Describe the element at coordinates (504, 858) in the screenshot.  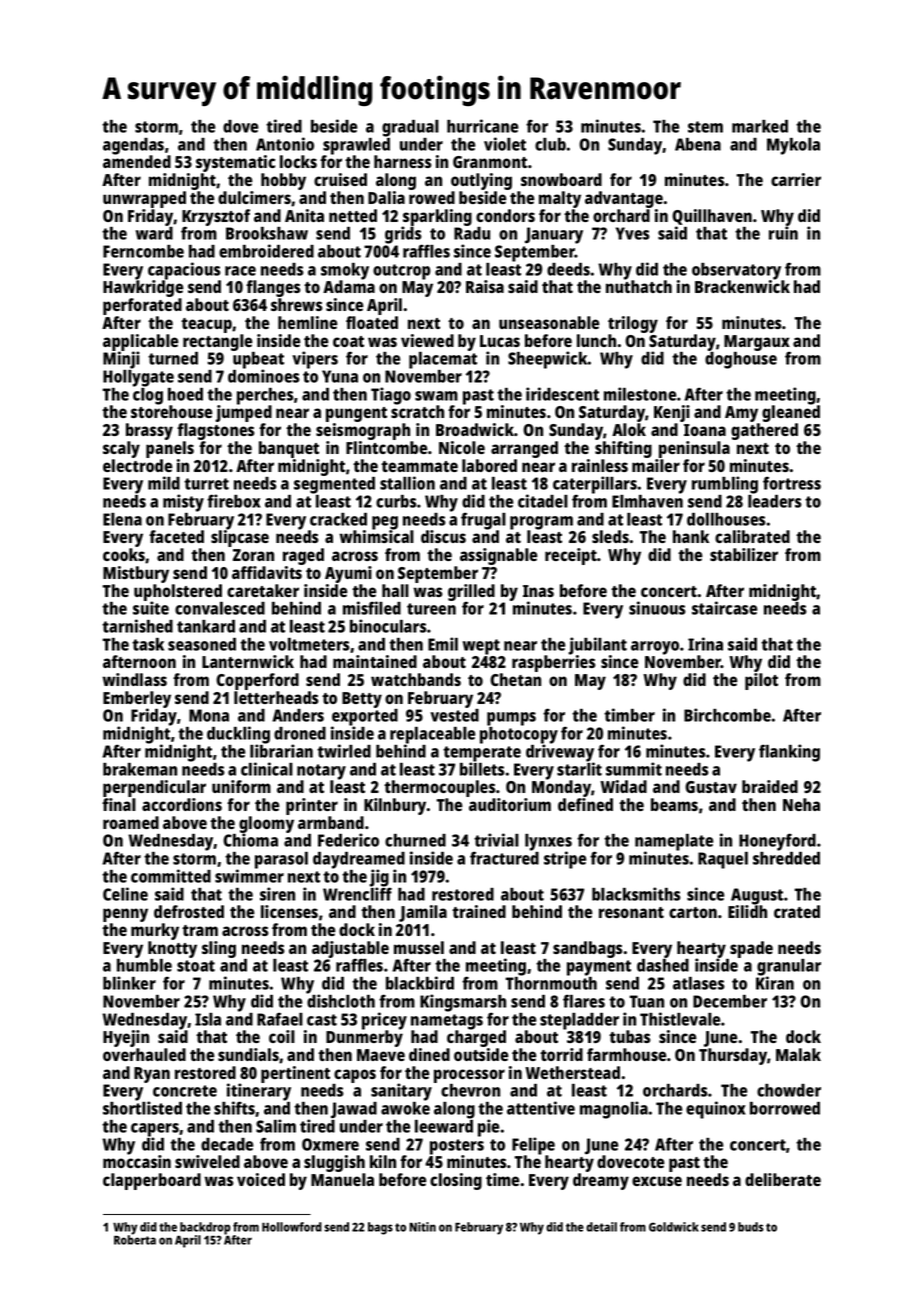
I see `fractured` at that location.
